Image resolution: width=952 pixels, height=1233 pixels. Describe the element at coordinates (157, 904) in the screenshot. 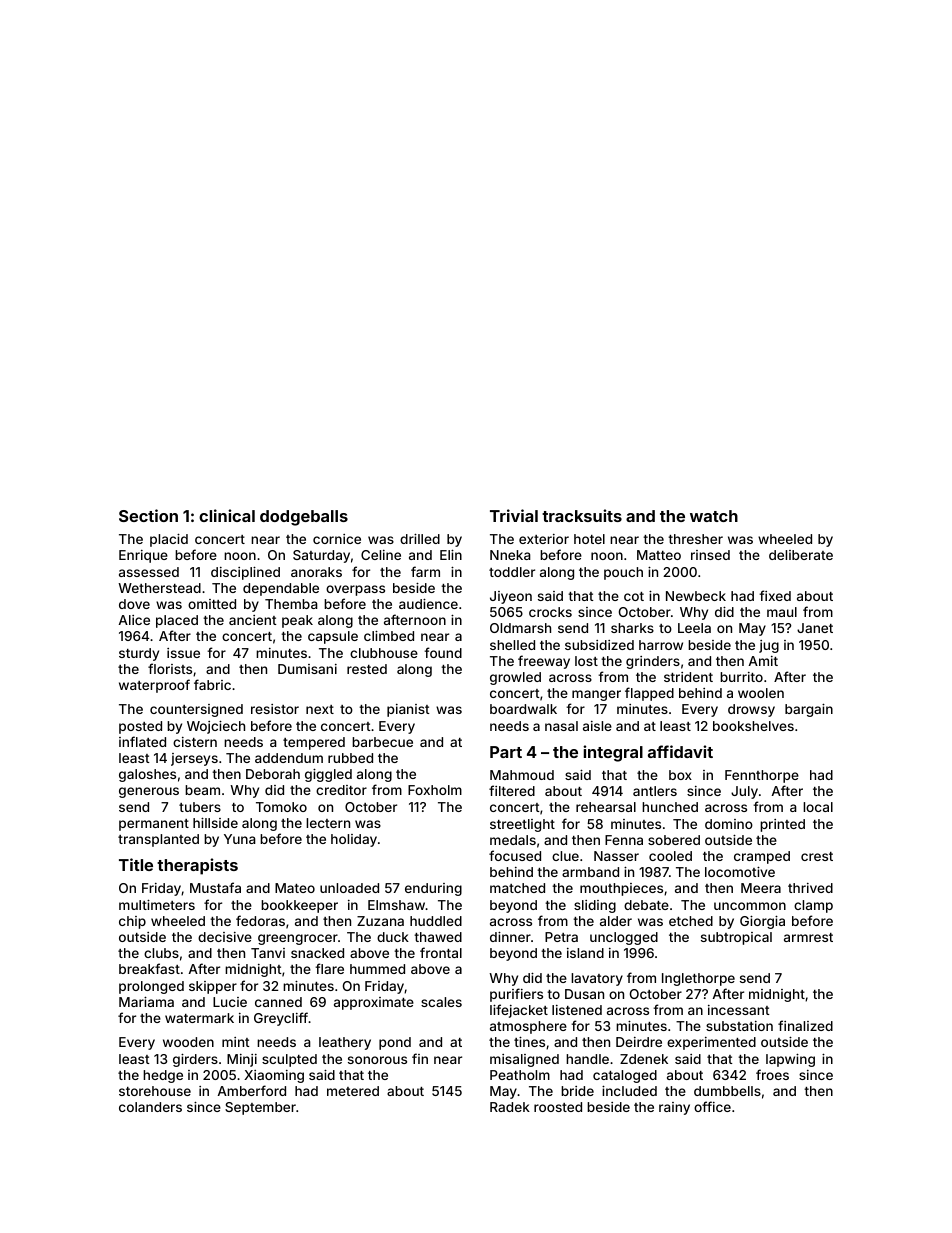

I see `multimeters` at that location.
